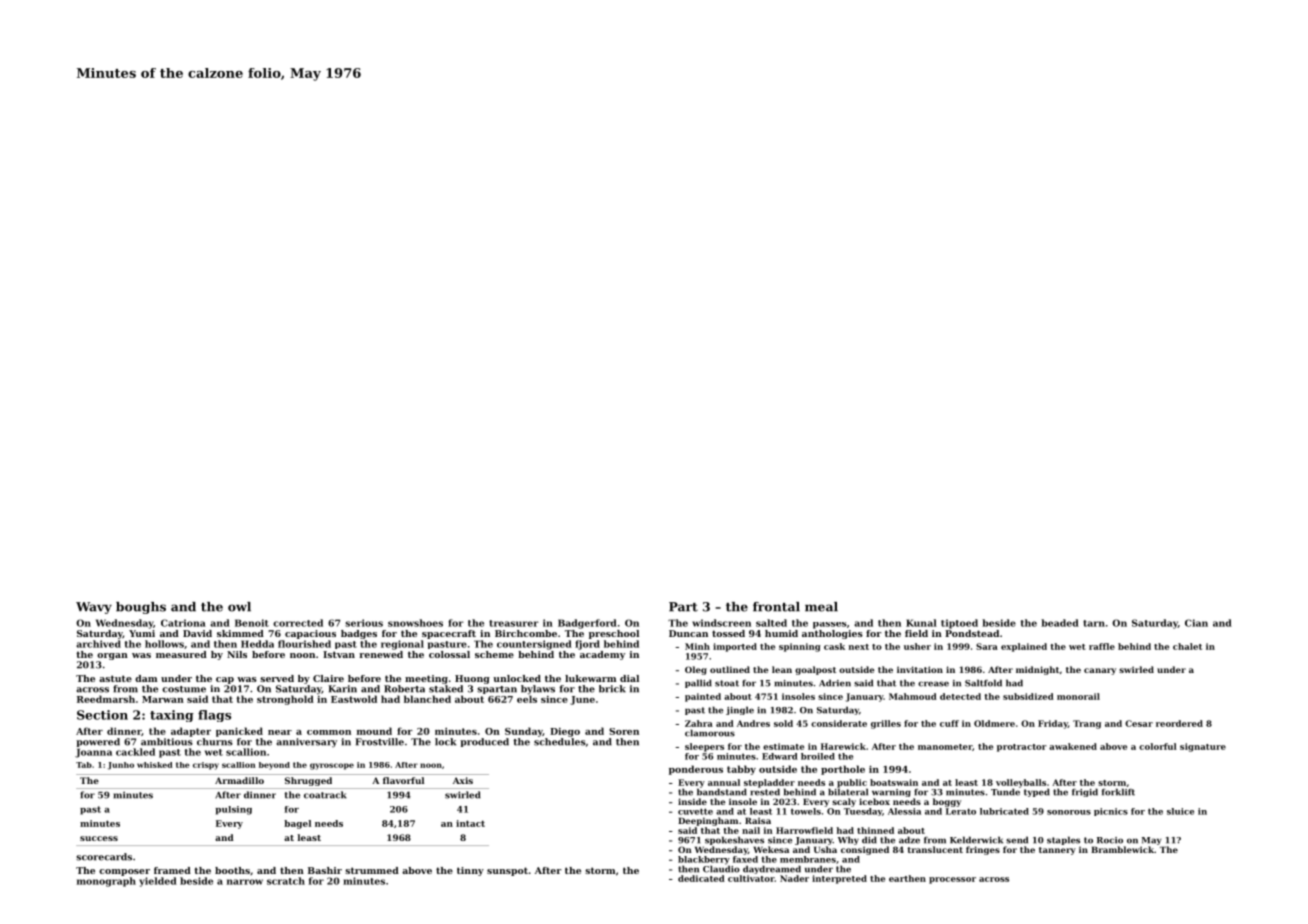 The height and width of the page is (924, 1308). I want to click on academy, so click(602, 655).
